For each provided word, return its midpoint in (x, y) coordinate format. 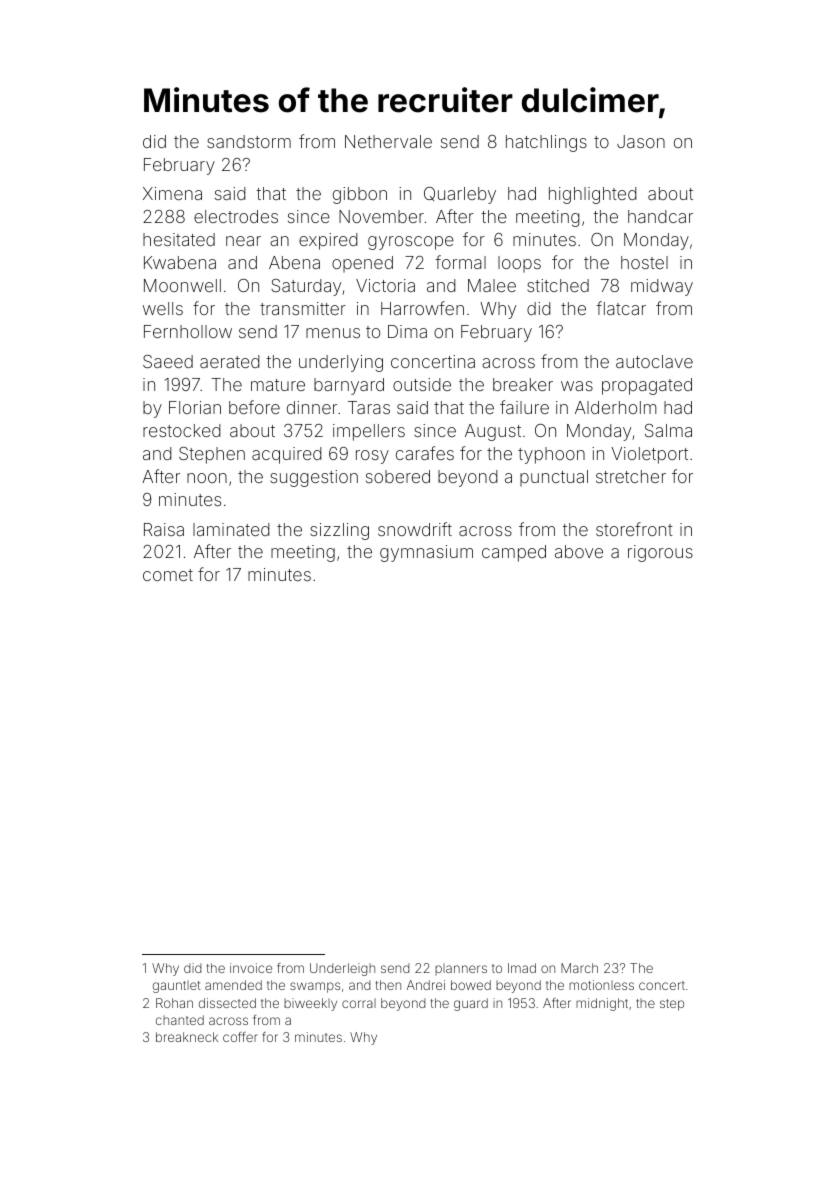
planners (461, 969)
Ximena (172, 193)
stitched (558, 285)
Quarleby (460, 195)
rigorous (660, 553)
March (579, 968)
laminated (231, 529)
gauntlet (177, 987)
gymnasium (426, 553)
